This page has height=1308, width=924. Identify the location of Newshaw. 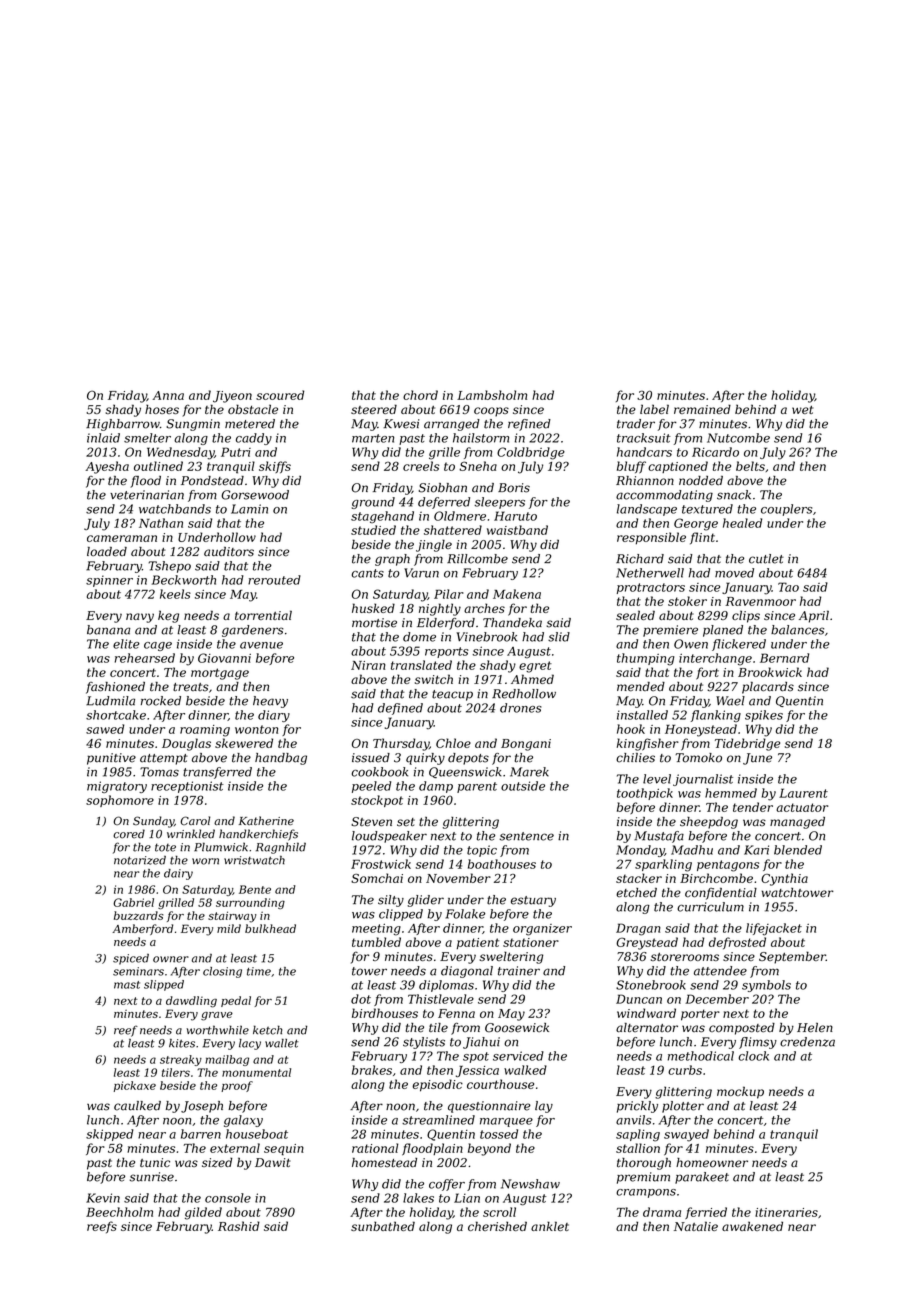
(530, 1184).
